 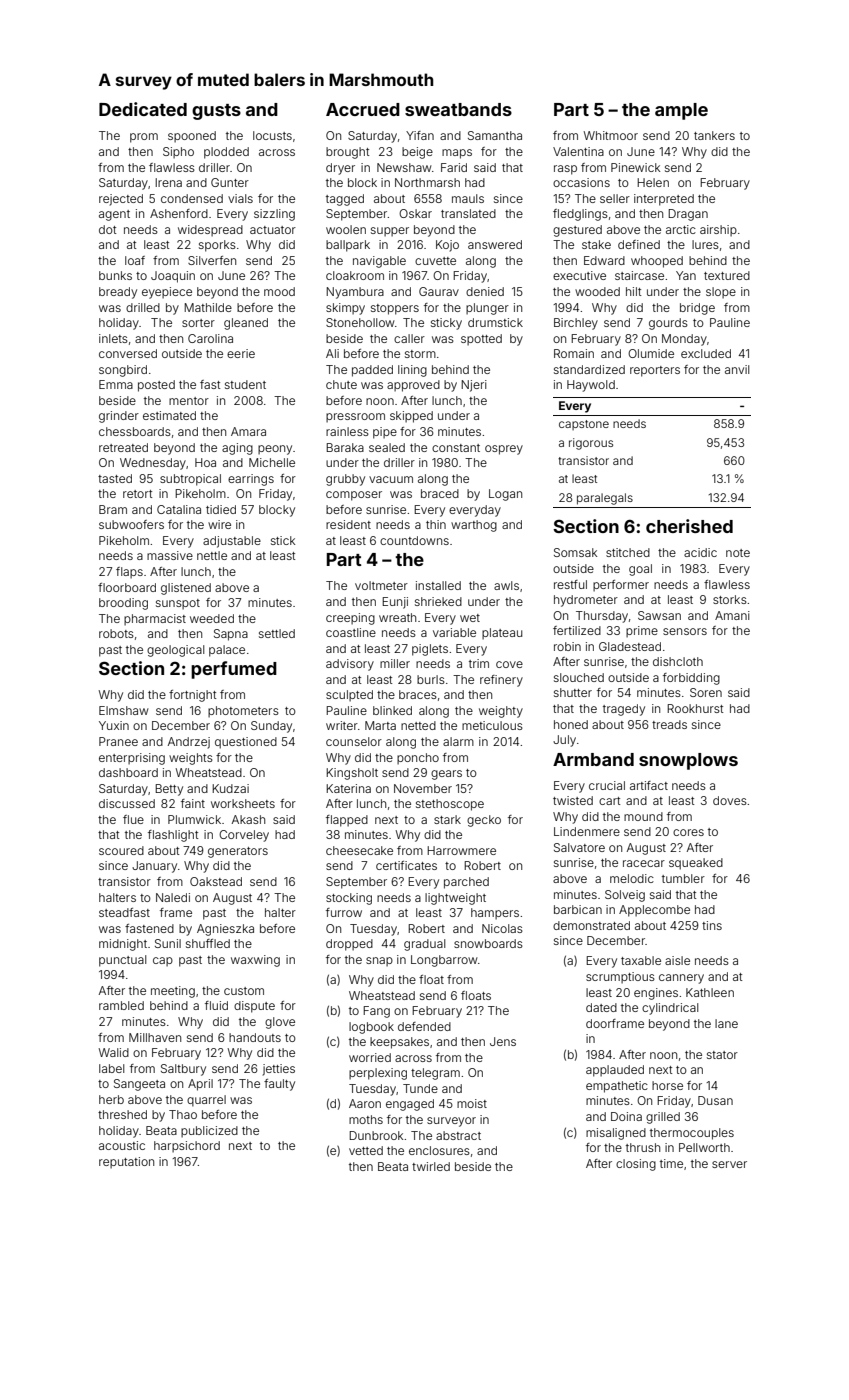 What do you see at coordinates (630, 646) in the screenshot?
I see `Gladestead` at bounding box center [630, 646].
